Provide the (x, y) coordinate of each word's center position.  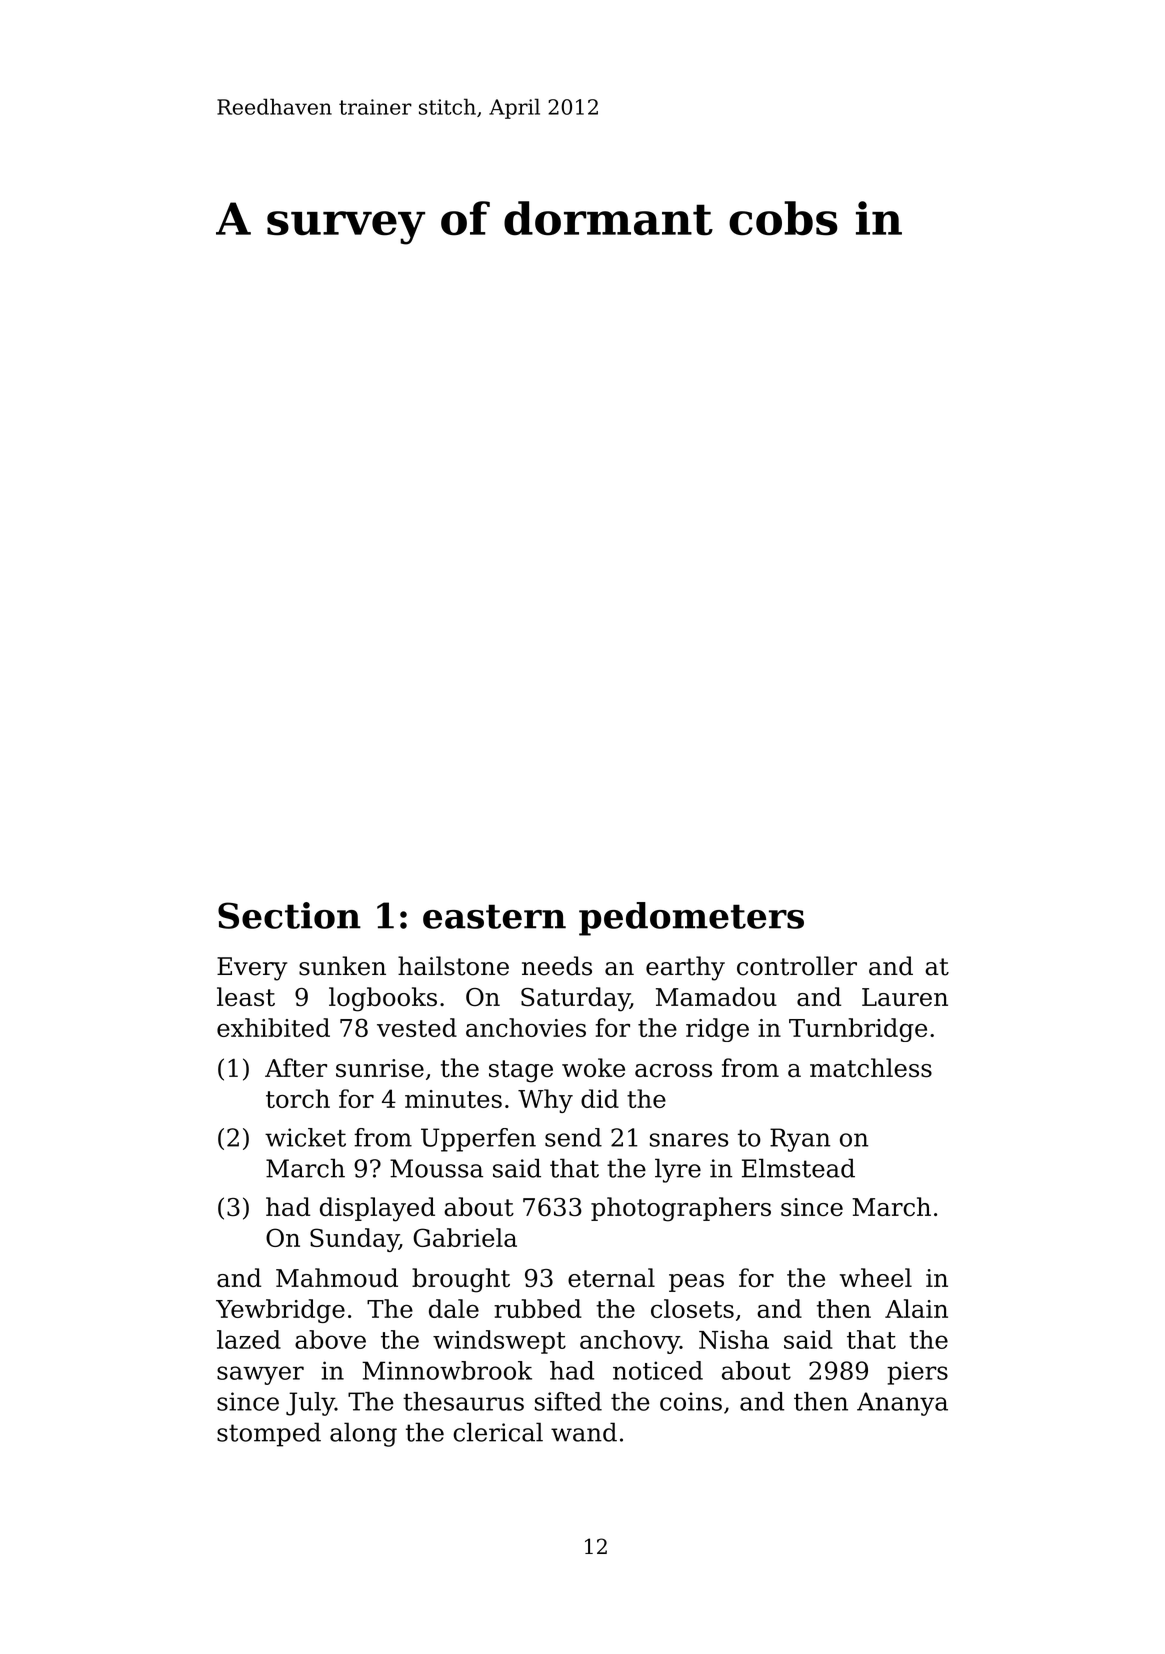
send (573, 1137)
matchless (871, 1068)
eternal (611, 1278)
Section (289, 915)
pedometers (691, 919)
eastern (494, 916)
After (296, 1068)
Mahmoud (337, 1278)
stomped (269, 1434)
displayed (377, 1209)
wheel (876, 1278)
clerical (498, 1432)
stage (521, 1071)
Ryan (800, 1140)
